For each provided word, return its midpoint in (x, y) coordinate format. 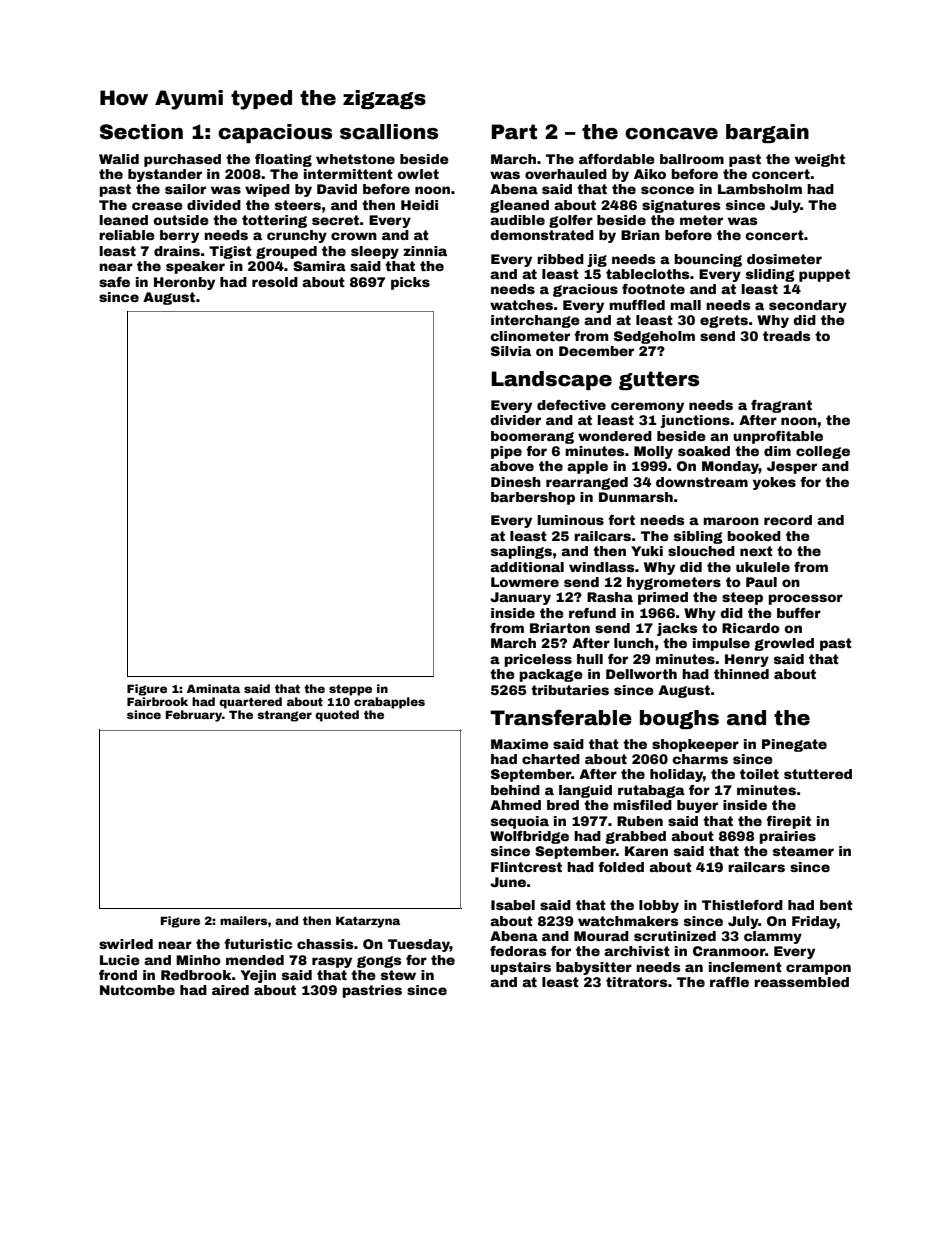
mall (685, 305)
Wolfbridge (529, 837)
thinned (741, 674)
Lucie (120, 960)
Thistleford (742, 905)
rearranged (587, 483)
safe (114, 282)
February (194, 716)
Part (514, 132)
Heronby (184, 283)
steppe (350, 690)
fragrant (781, 406)
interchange (535, 321)
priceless (538, 660)
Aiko (650, 174)
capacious (275, 133)
